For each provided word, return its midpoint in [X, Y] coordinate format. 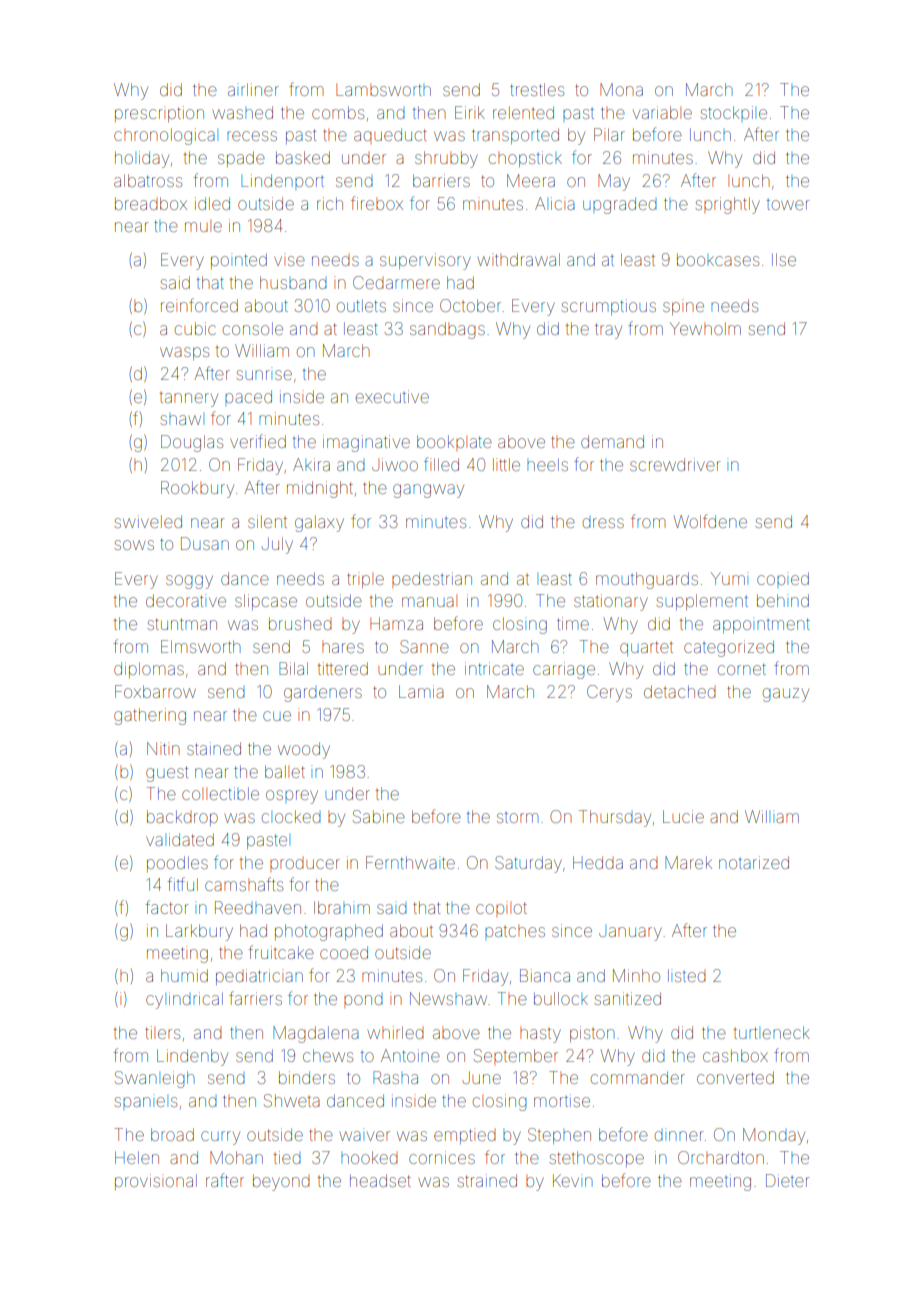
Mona [621, 89]
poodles [177, 864]
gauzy [786, 695]
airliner [253, 89]
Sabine [379, 816]
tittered [342, 668]
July [277, 545]
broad [172, 1134]
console [253, 328]
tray [608, 331]
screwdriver [675, 464]
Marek [688, 862]
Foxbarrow [155, 691]
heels [547, 464]
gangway [428, 491]
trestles [537, 89]
